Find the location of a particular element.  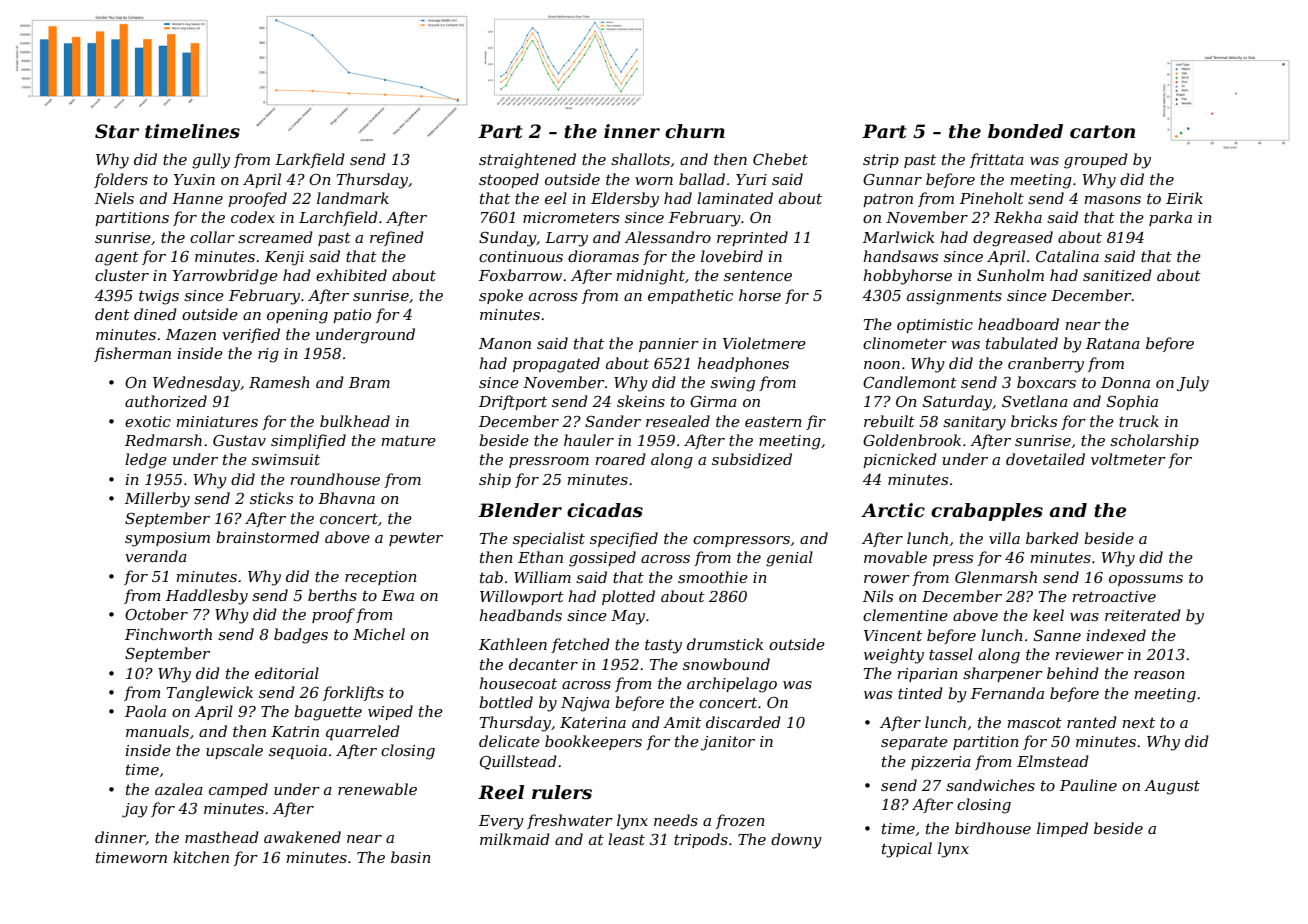

keel is located at coordinates (1048, 615).
